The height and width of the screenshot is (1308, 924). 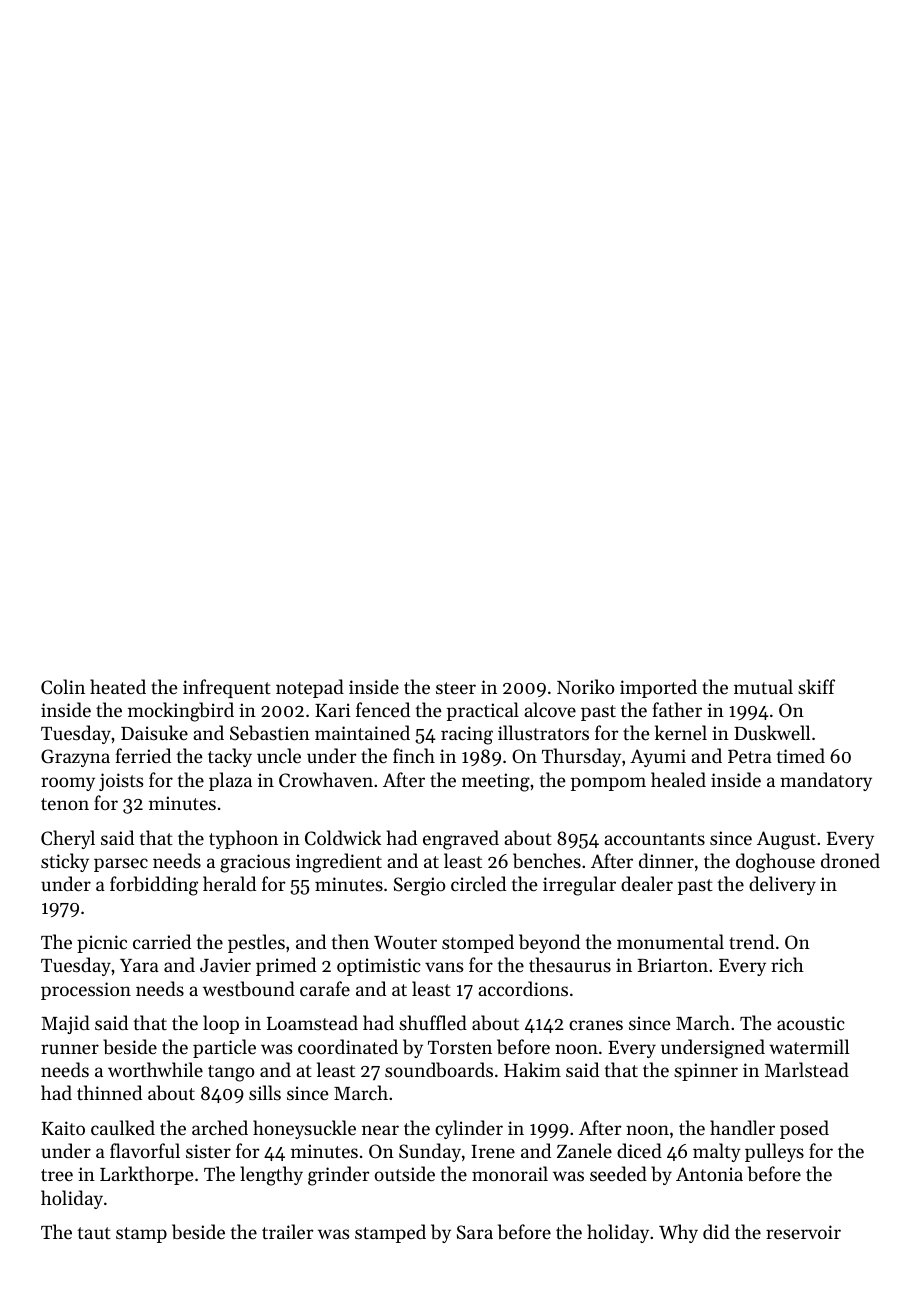 I want to click on tree, so click(x=57, y=1175).
